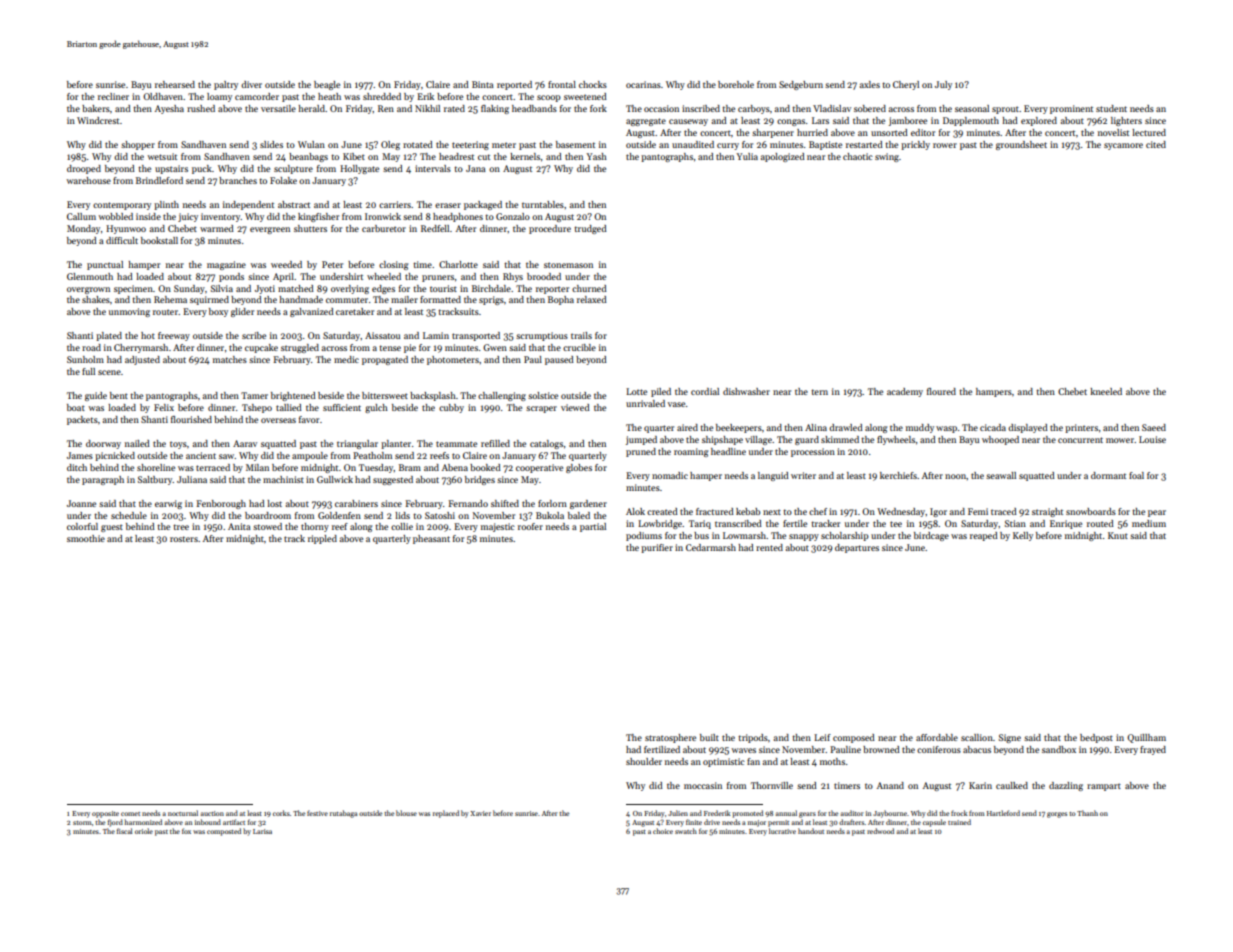  Describe the element at coordinates (561, 300) in the screenshot. I see `Bopha` at that location.
